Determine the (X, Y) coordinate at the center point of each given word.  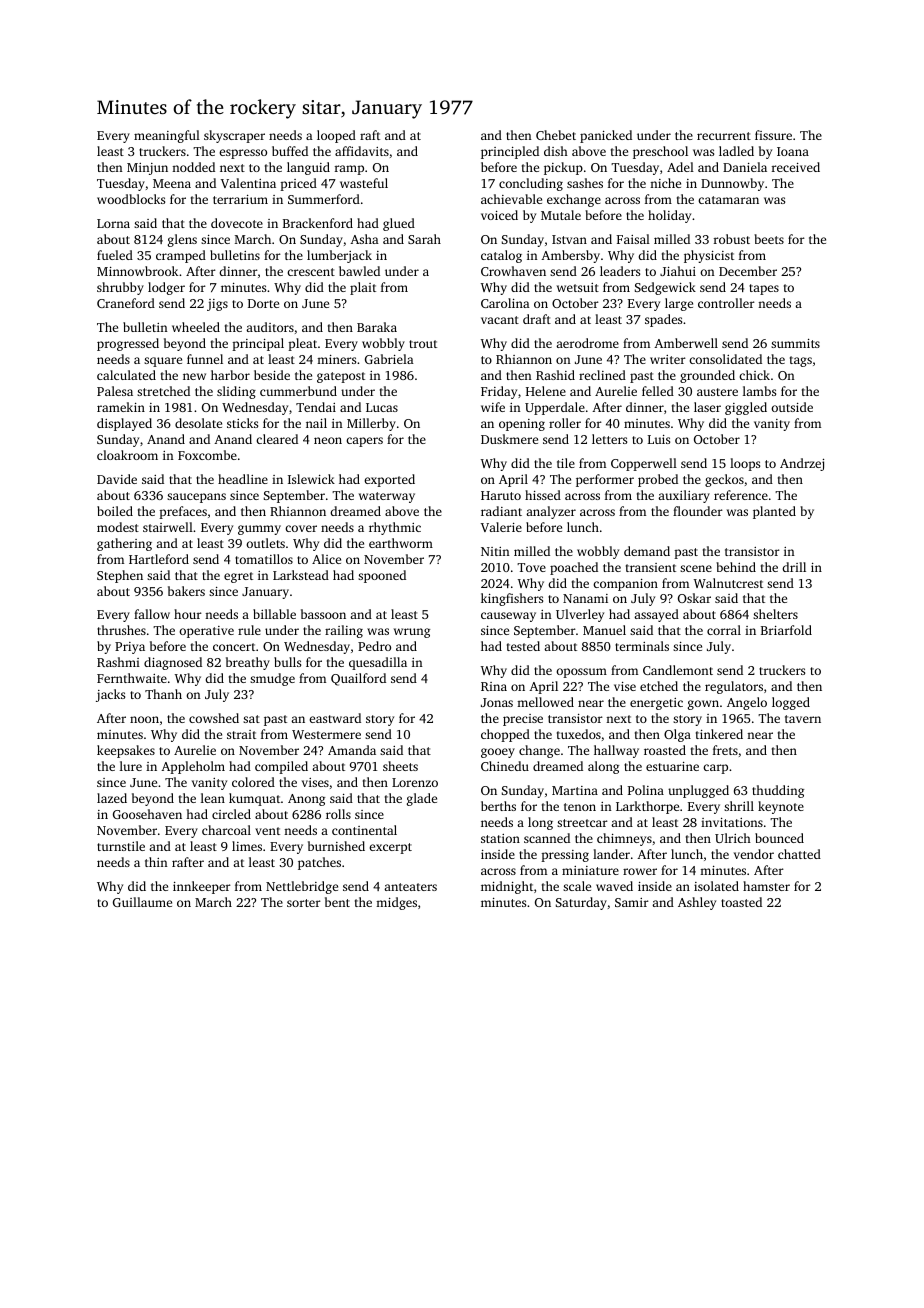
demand (647, 551)
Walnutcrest (728, 583)
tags (801, 361)
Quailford (358, 679)
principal (258, 344)
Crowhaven (513, 271)
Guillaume (142, 902)
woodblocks (131, 199)
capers (364, 442)
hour (188, 614)
